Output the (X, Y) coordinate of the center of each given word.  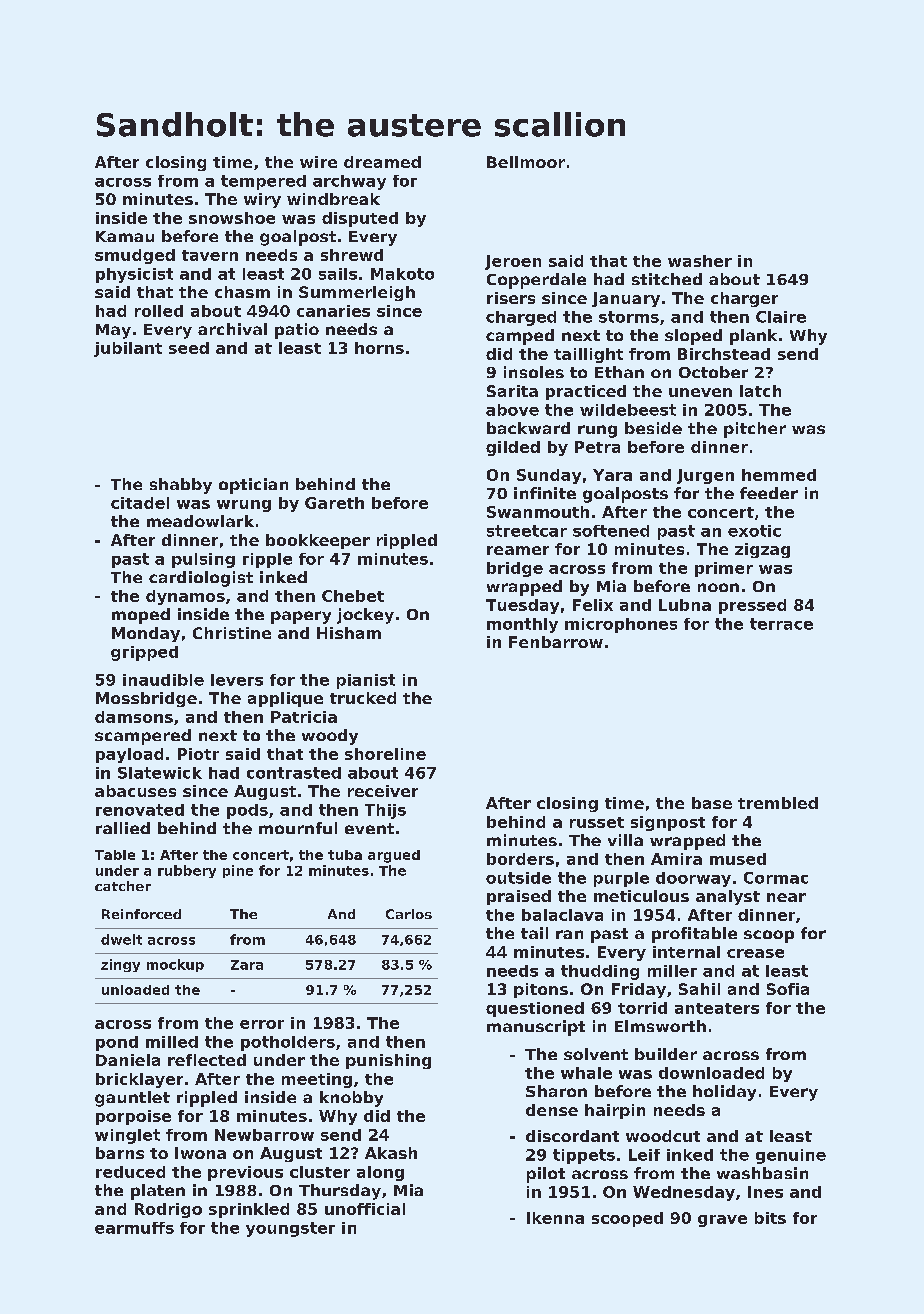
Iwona (200, 1153)
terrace (781, 624)
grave (722, 1221)
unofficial (365, 1209)
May (113, 331)
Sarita (512, 391)
